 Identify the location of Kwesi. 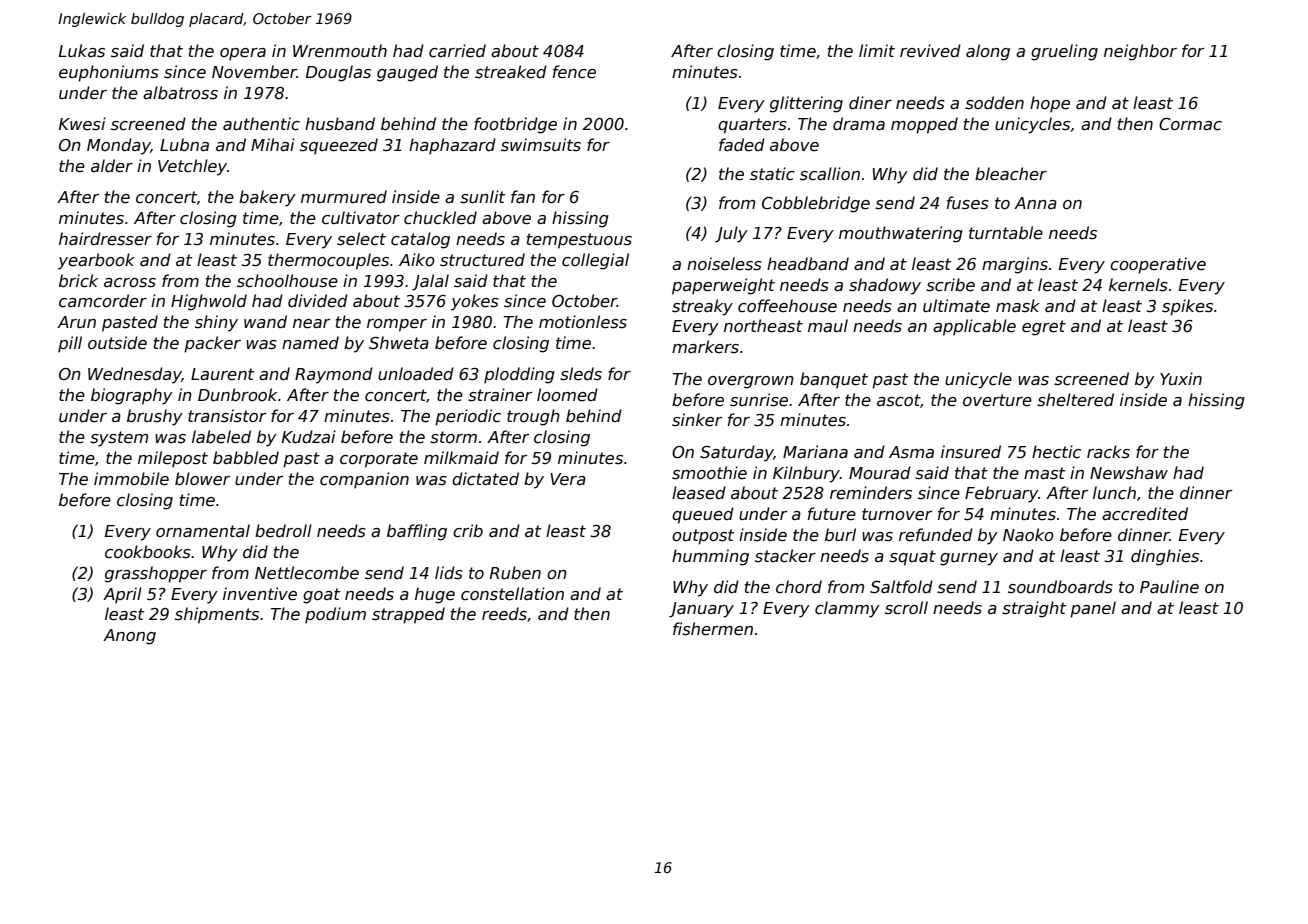
(82, 124).
